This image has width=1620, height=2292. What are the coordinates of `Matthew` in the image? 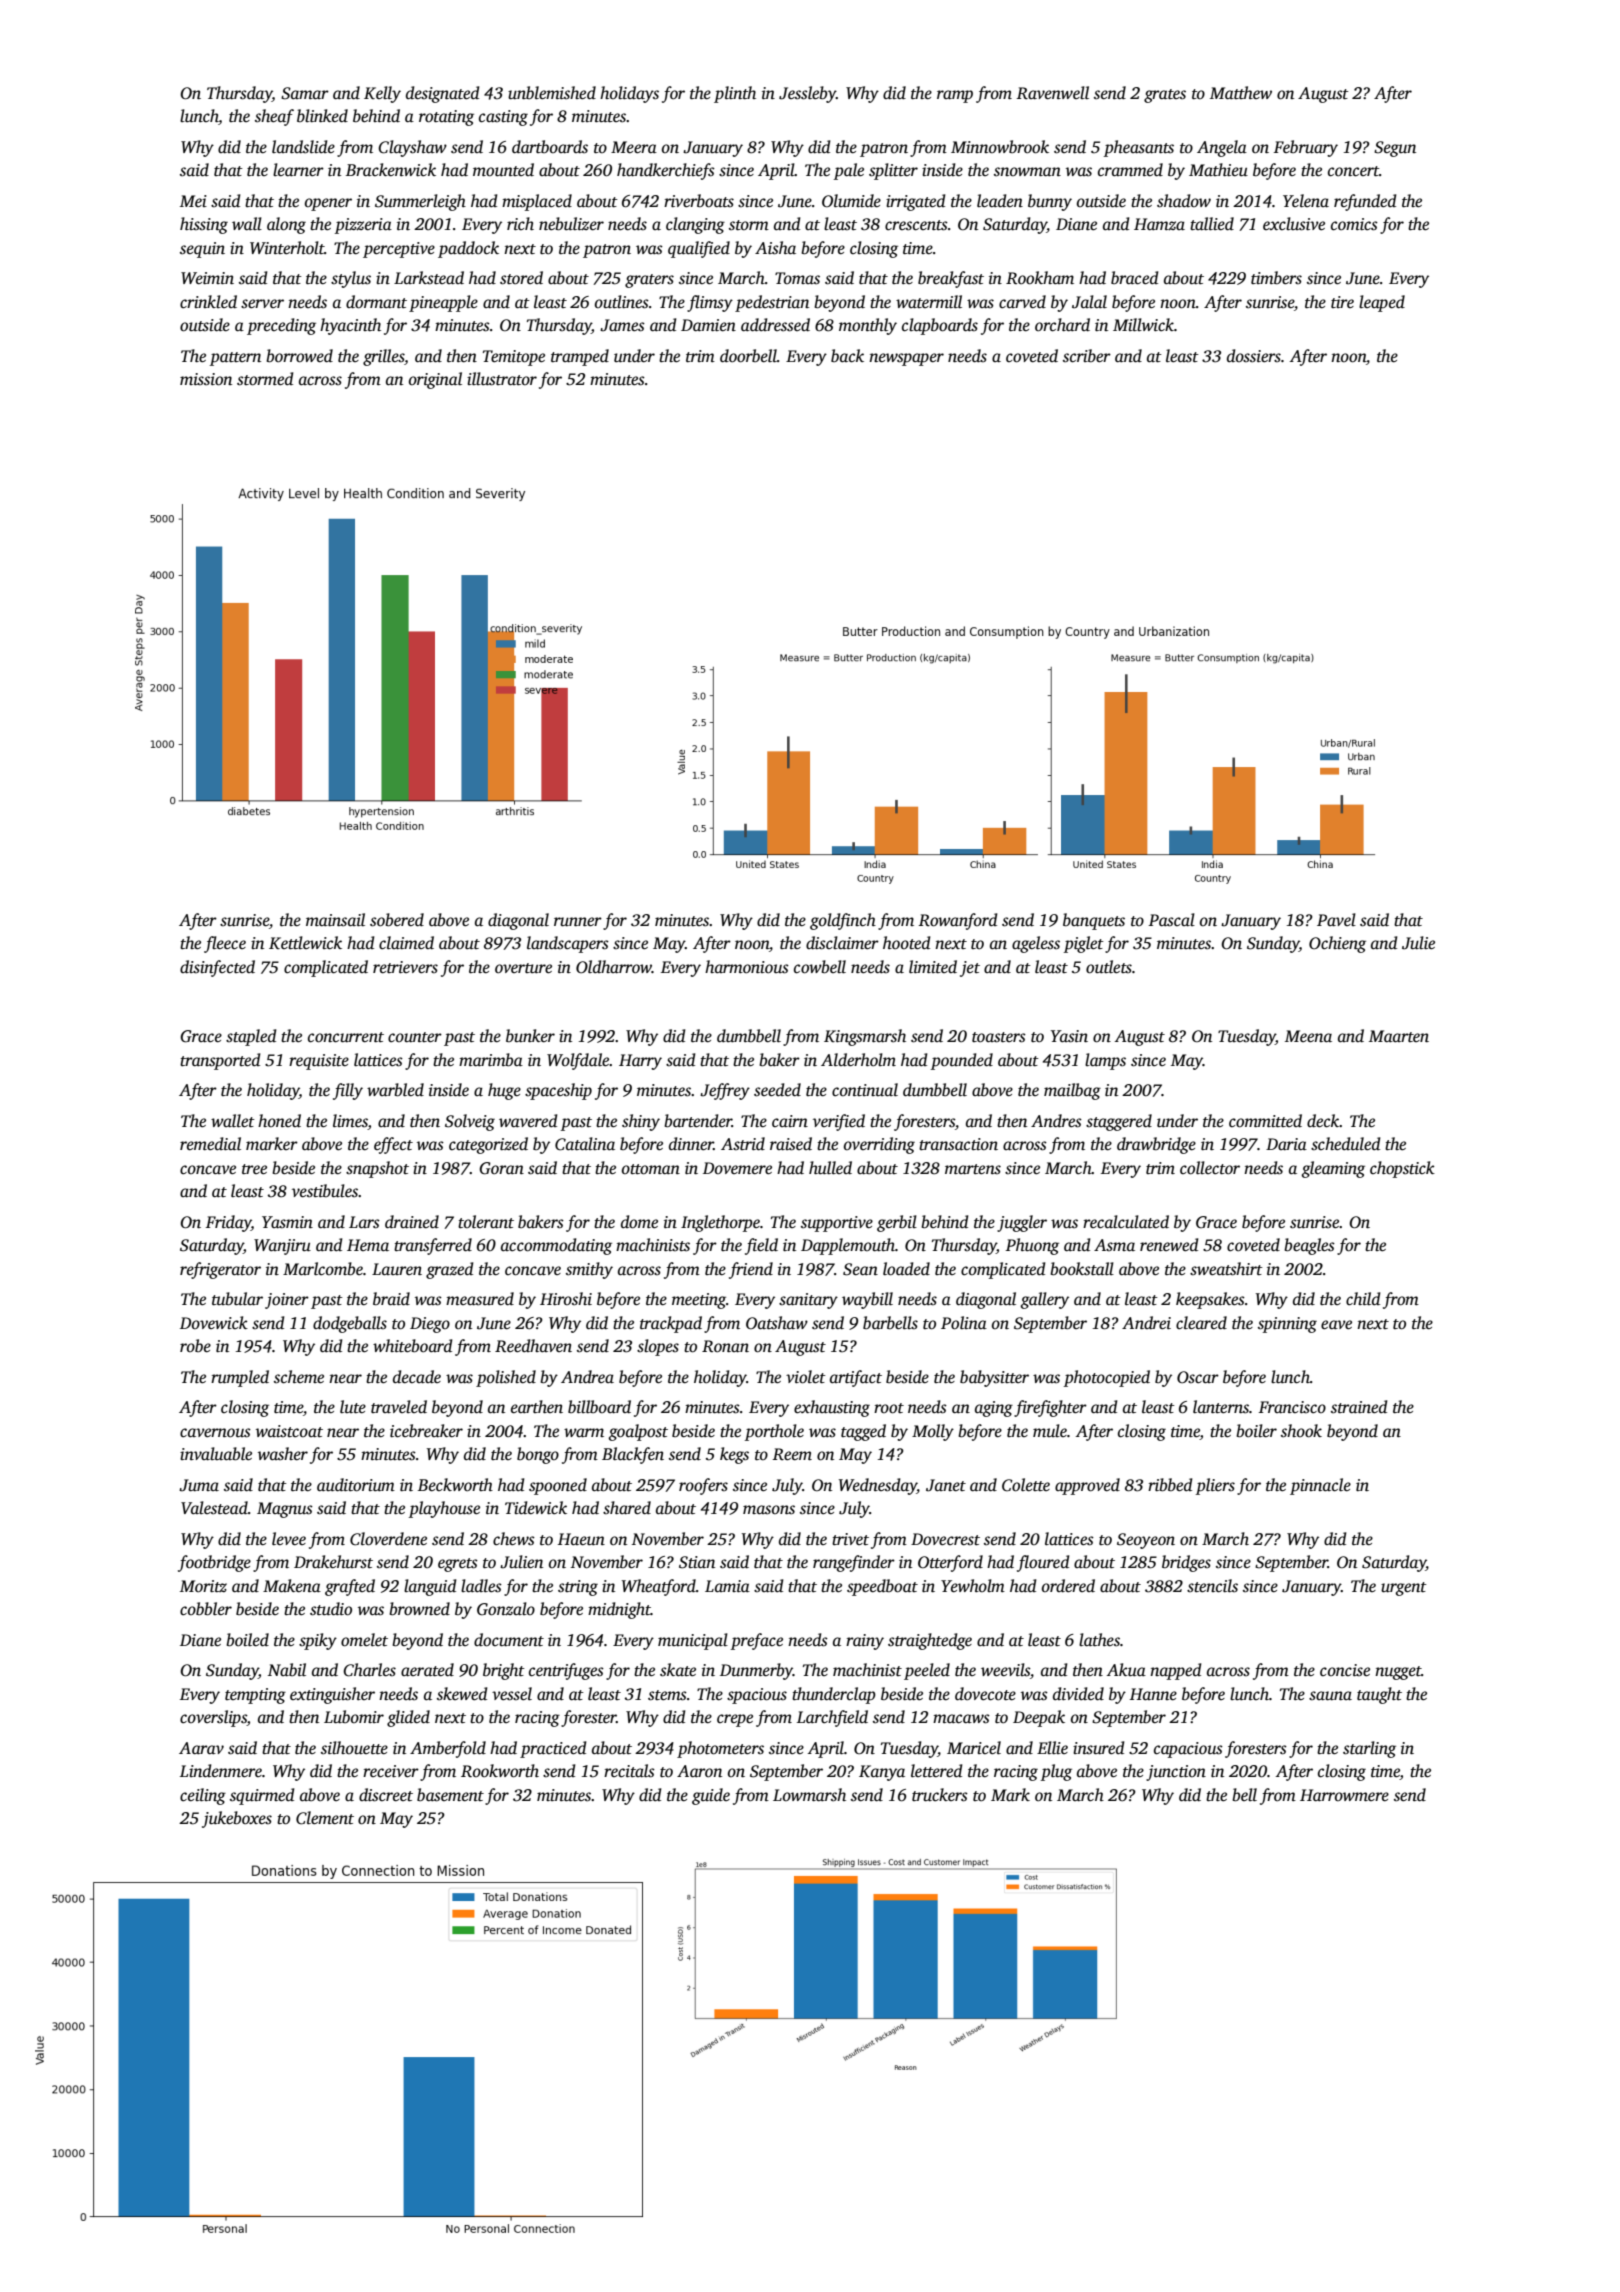 It's located at (1241, 92).
